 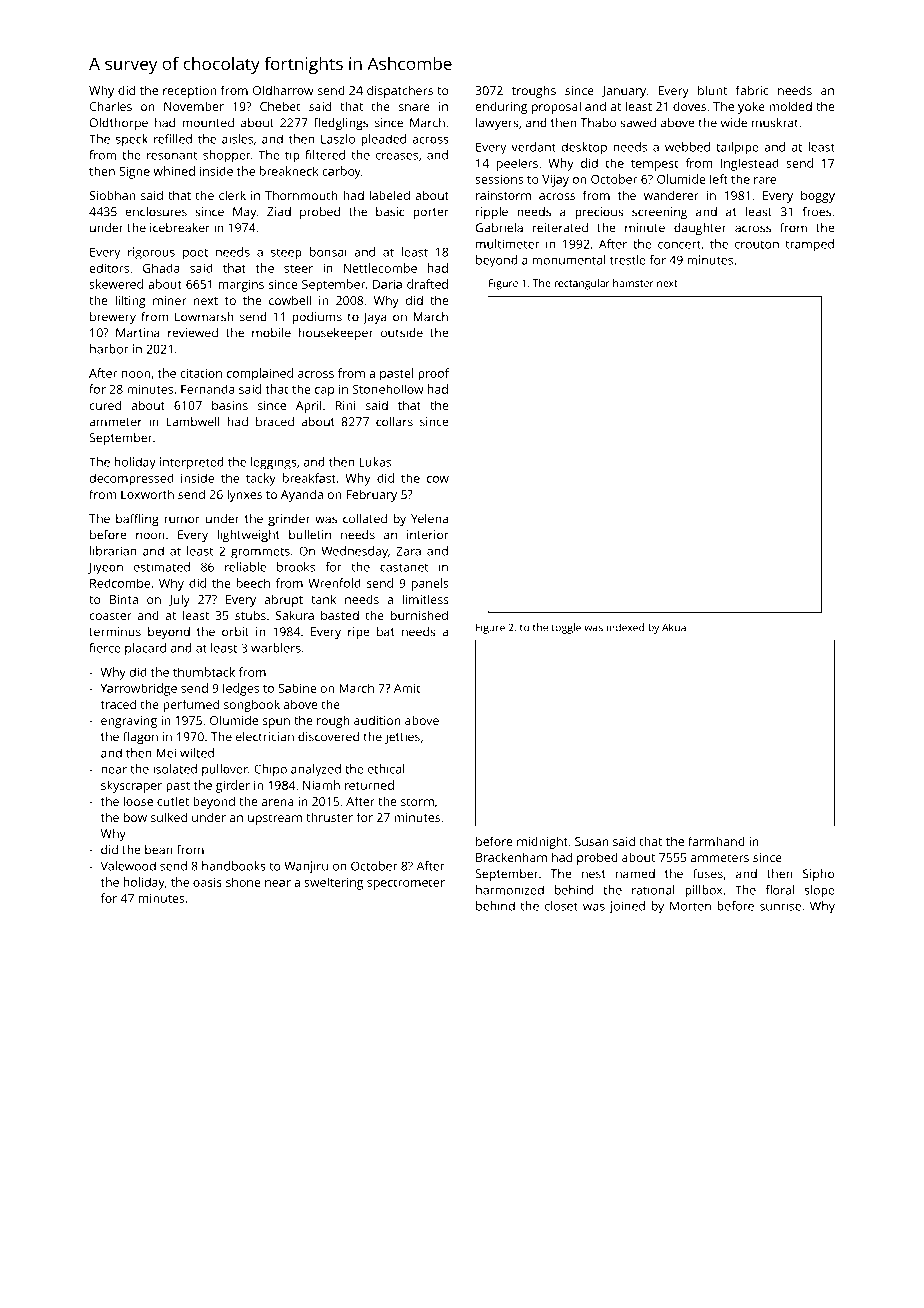 What do you see at coordinates (386, 769) in the screenshot?
I see `ethical` at bounding box center [386, 769].
